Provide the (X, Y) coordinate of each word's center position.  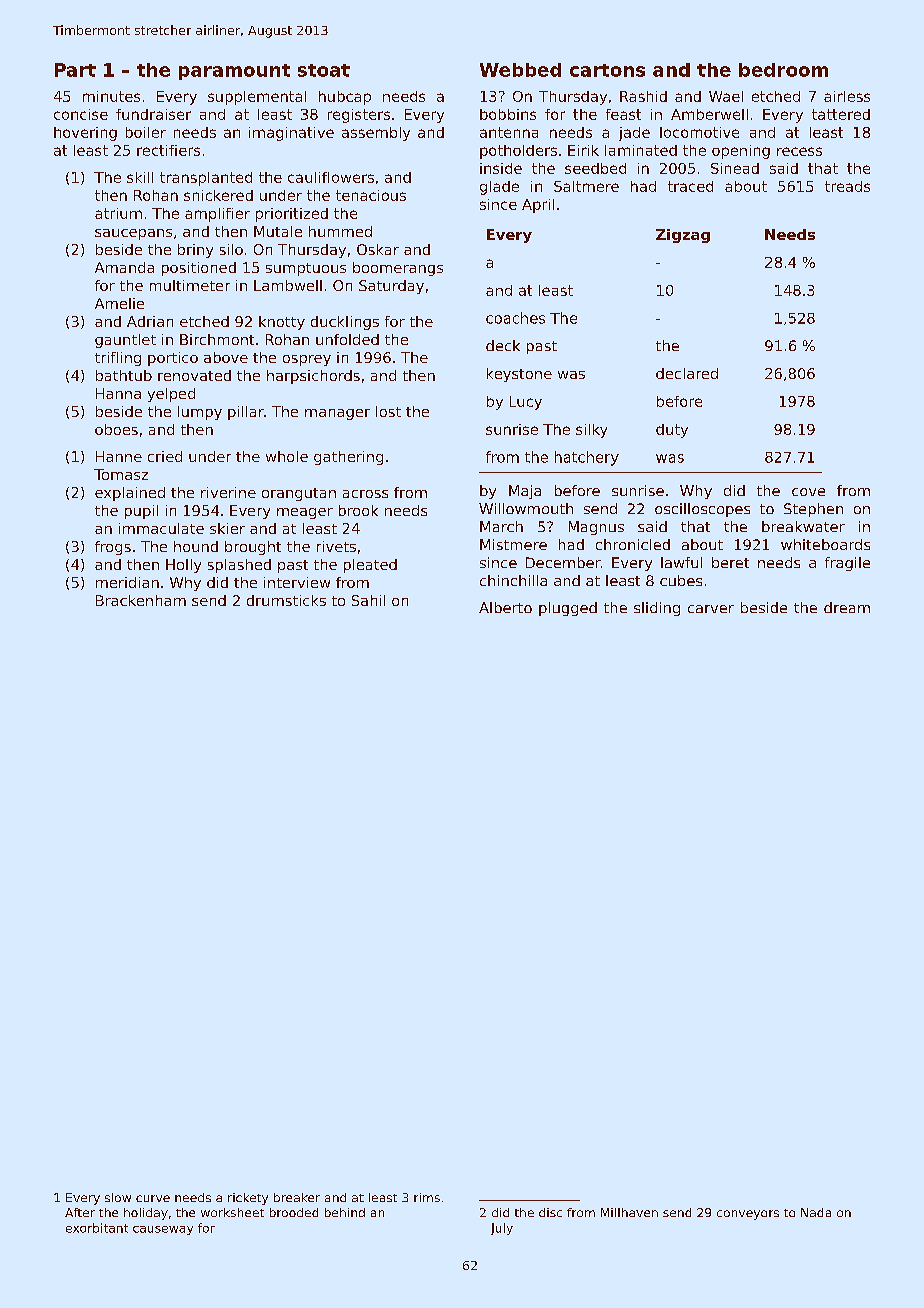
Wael (726, 96)
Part (75, 70)
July (502, 1229)
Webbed (520, 70)
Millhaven (629, 1212)
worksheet (232, 1212)
